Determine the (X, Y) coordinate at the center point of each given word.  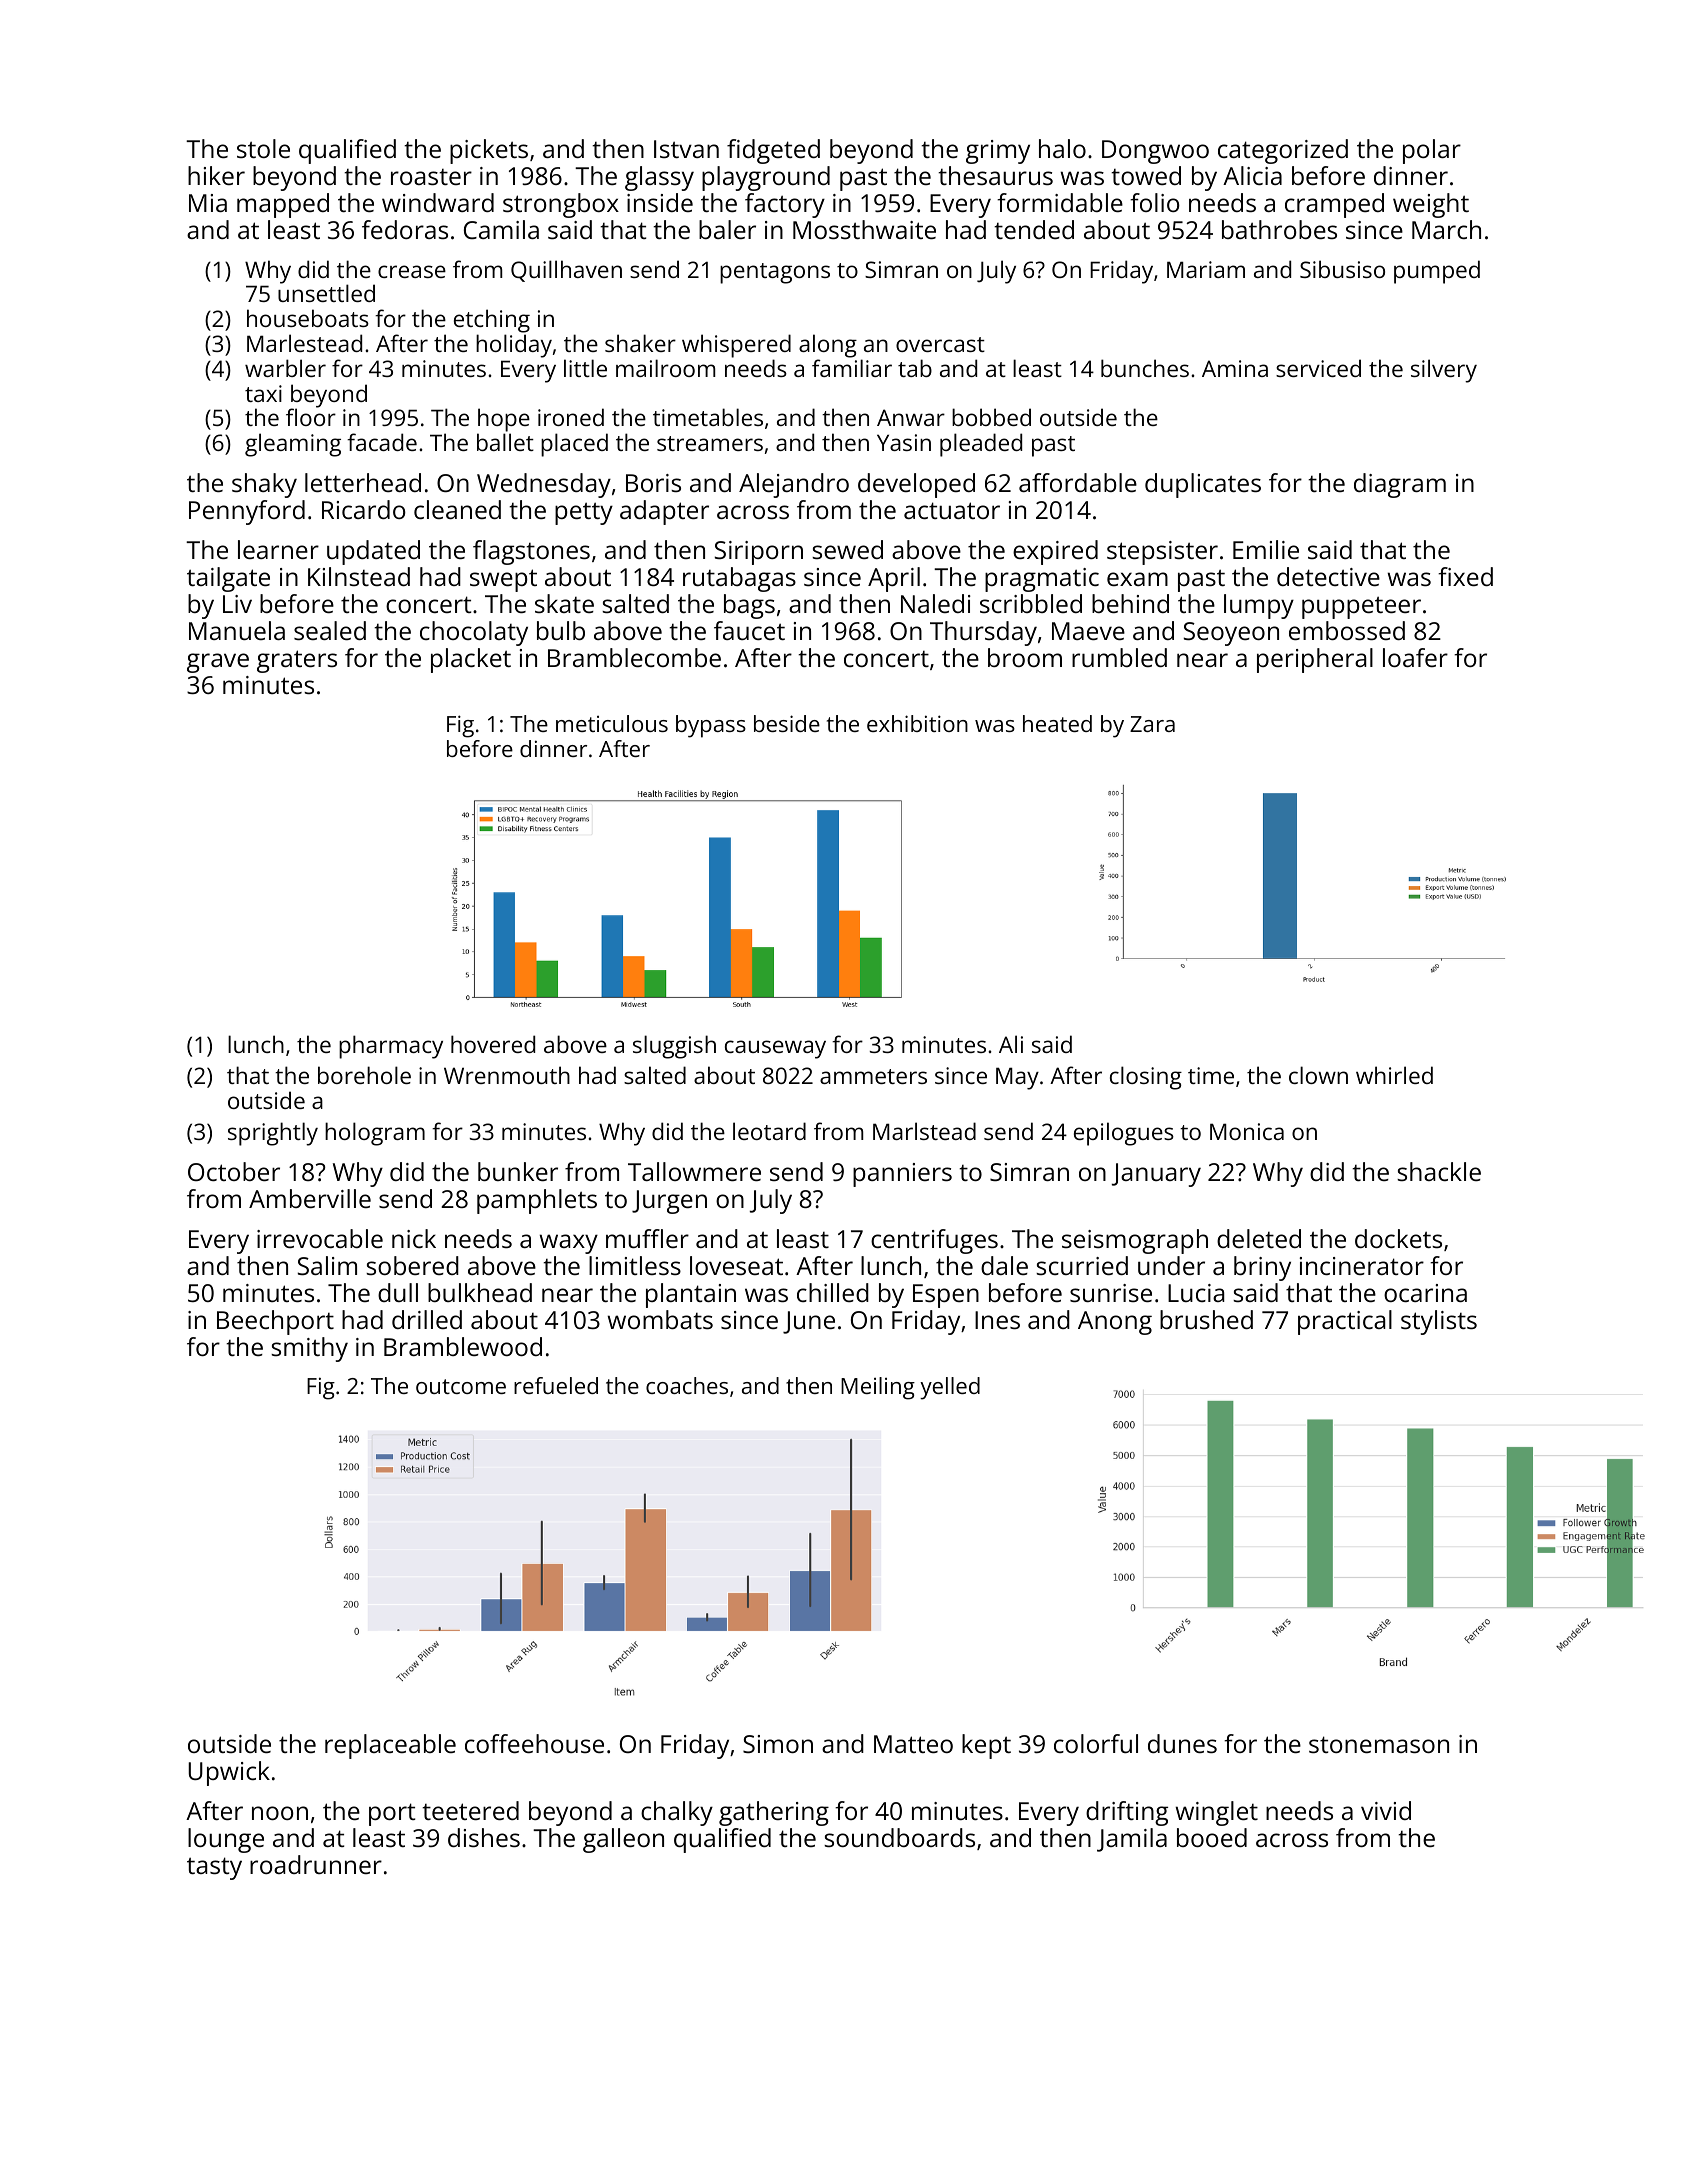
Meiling (878, 1388)
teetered (470, 1810)
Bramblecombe (634, 657)
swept (503, 580)
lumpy (1259, 606)
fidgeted (773, 151)
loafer (1415, 657)
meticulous (612, 723)
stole (263, 148)
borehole (364, 1075)
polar (1432, 151)
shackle (1439, 1171)
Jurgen (669, 1202)
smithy (309, 1349)
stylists (1439, 1322)
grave (218, 663)
